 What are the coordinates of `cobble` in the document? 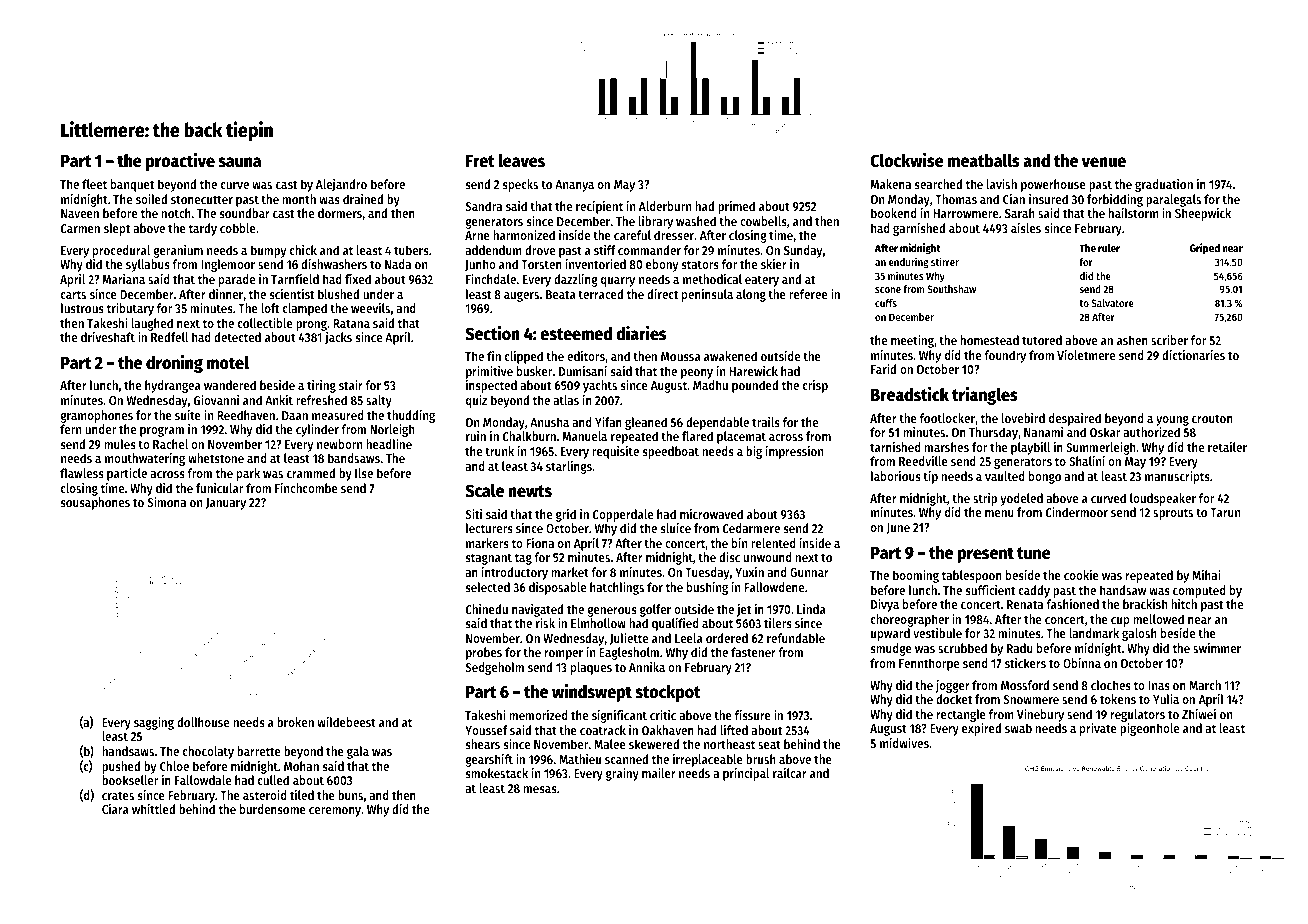 It's located at (238, 228).
